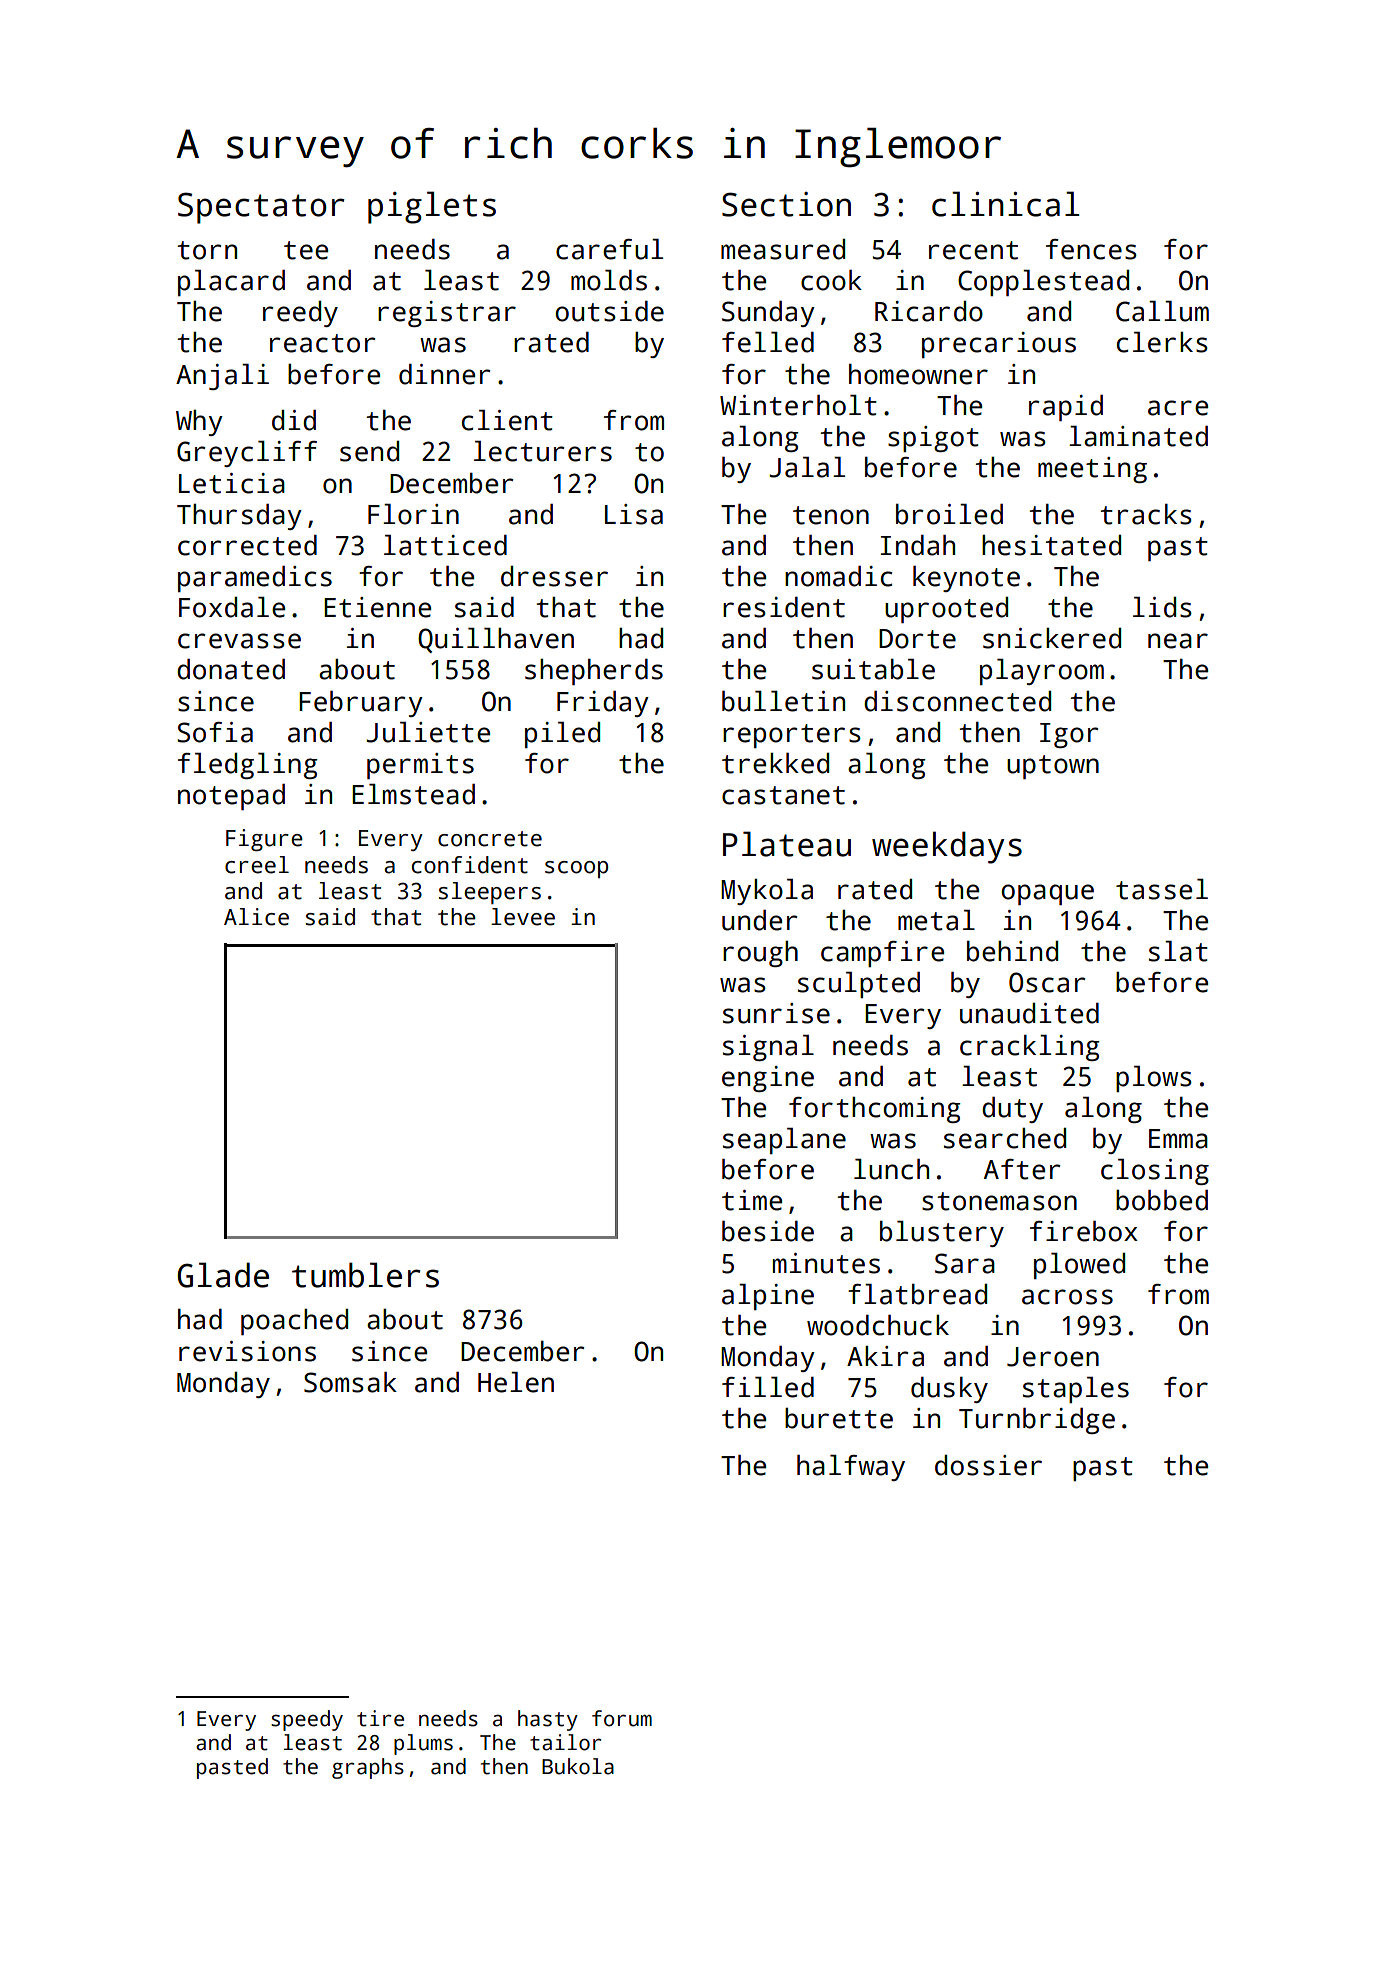 This page has height=1969, width=1386. I want to click on Callum, so click(1162, 311).
